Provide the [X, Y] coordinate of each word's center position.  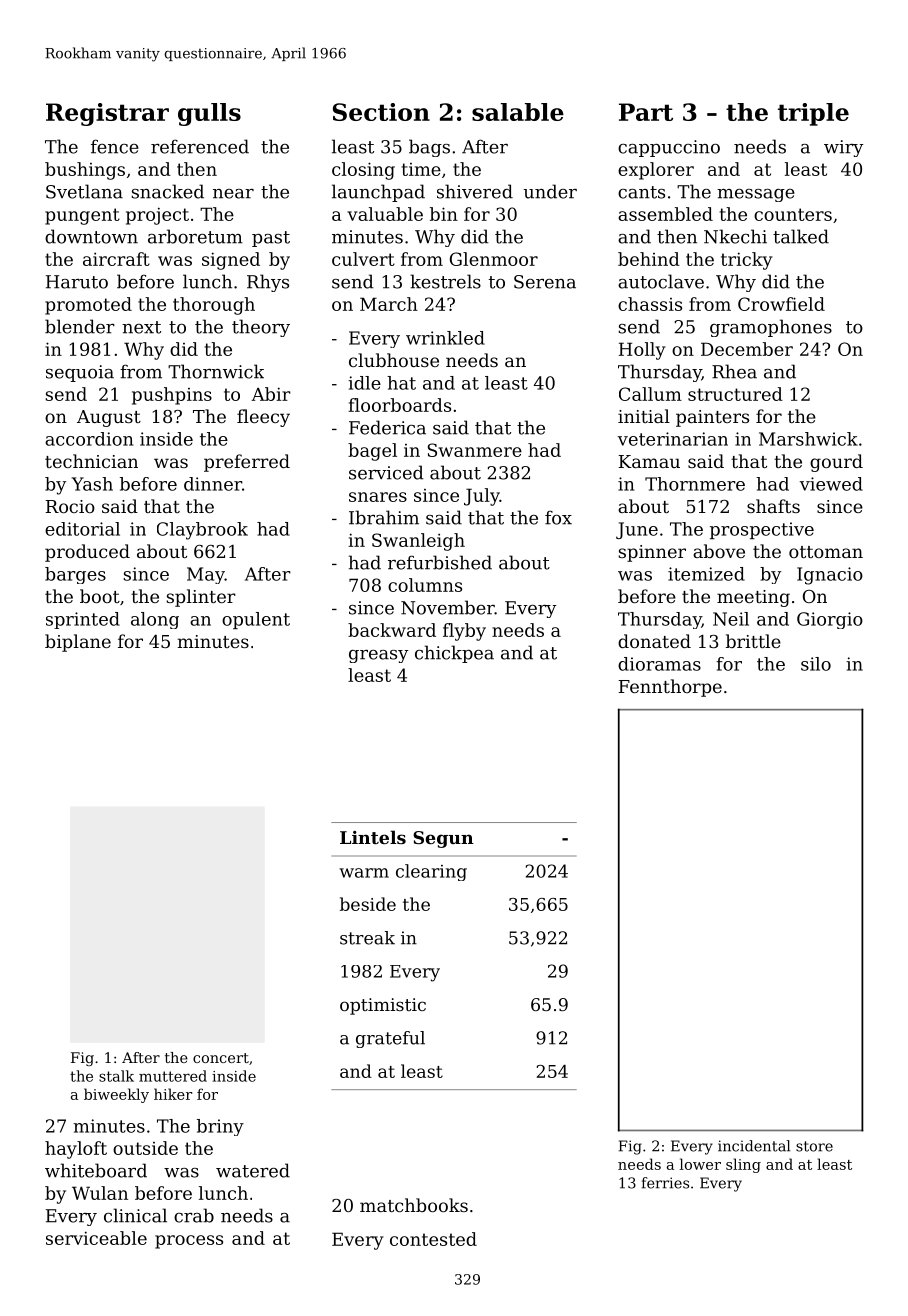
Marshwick [808, 439]
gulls [209, 114]
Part [646, 112]
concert [221, 1058]
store [814, 1146]
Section [381, 112]
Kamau [649, 461]
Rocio [70, 506]
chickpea [454, 654]
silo [816, 664]
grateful [390, 1039]
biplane [78, 643]
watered [253, 1170]
